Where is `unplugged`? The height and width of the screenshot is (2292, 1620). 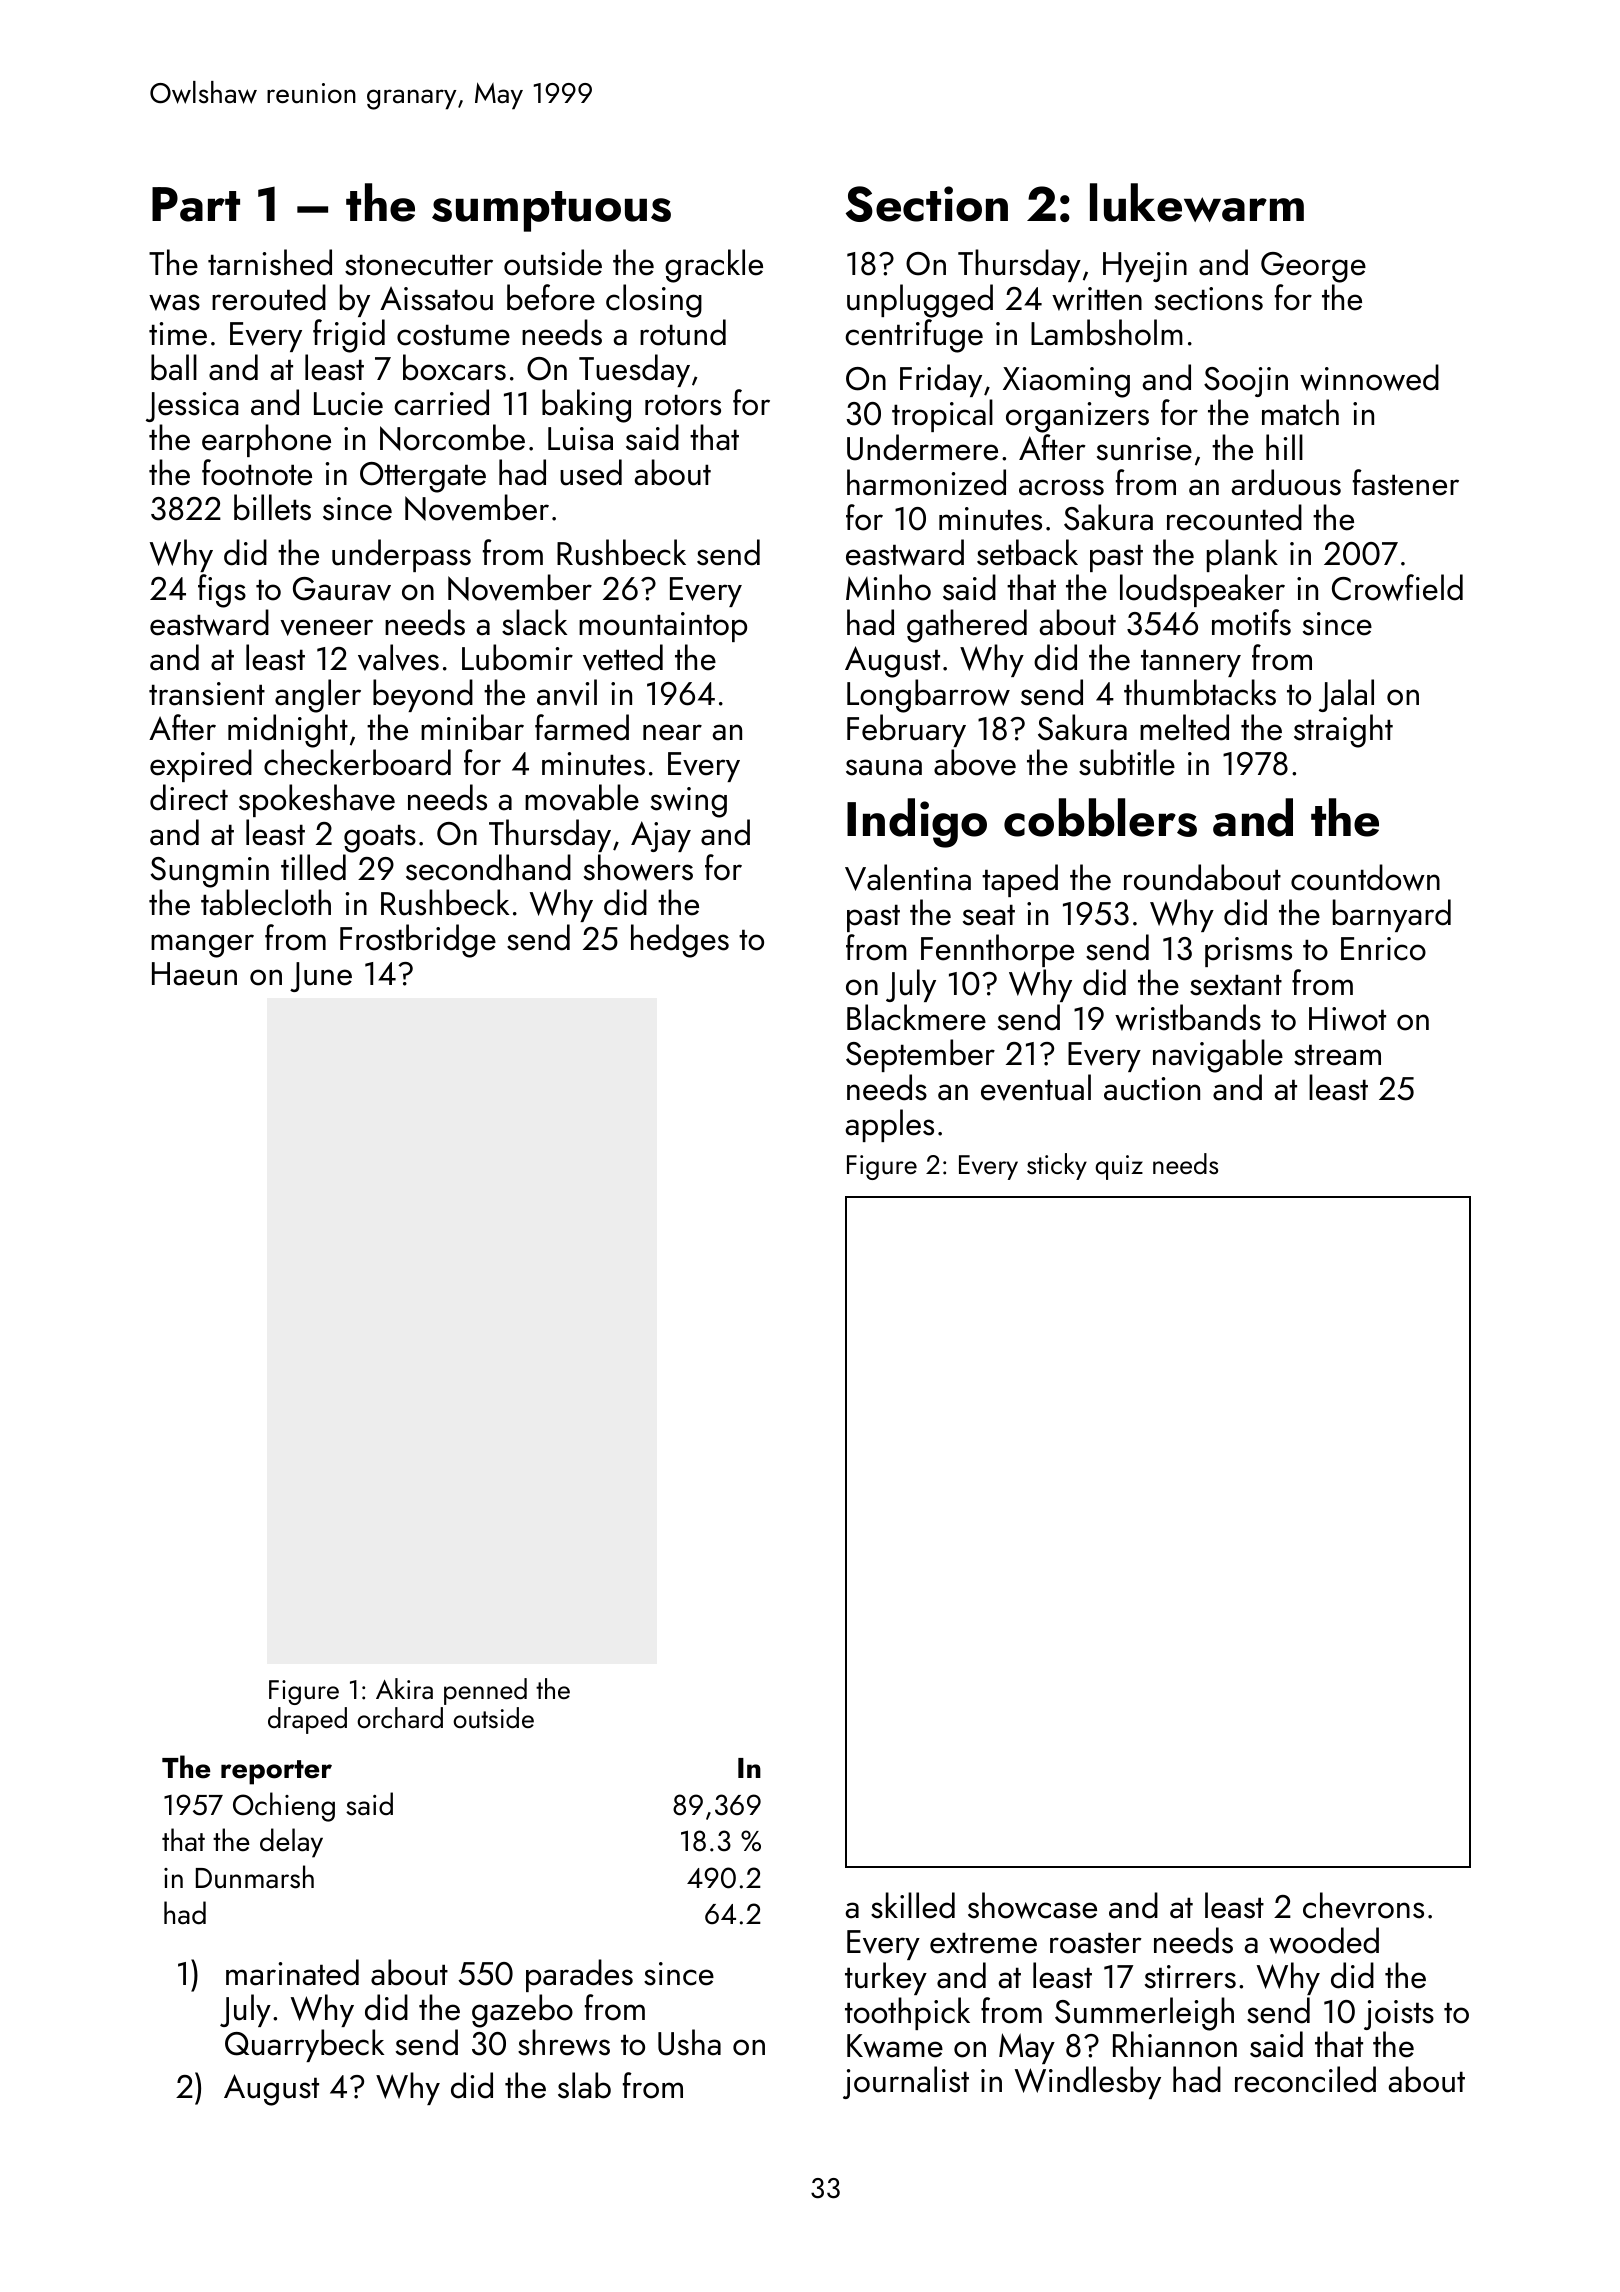 unplugged is located at coordinates (920, 301).
